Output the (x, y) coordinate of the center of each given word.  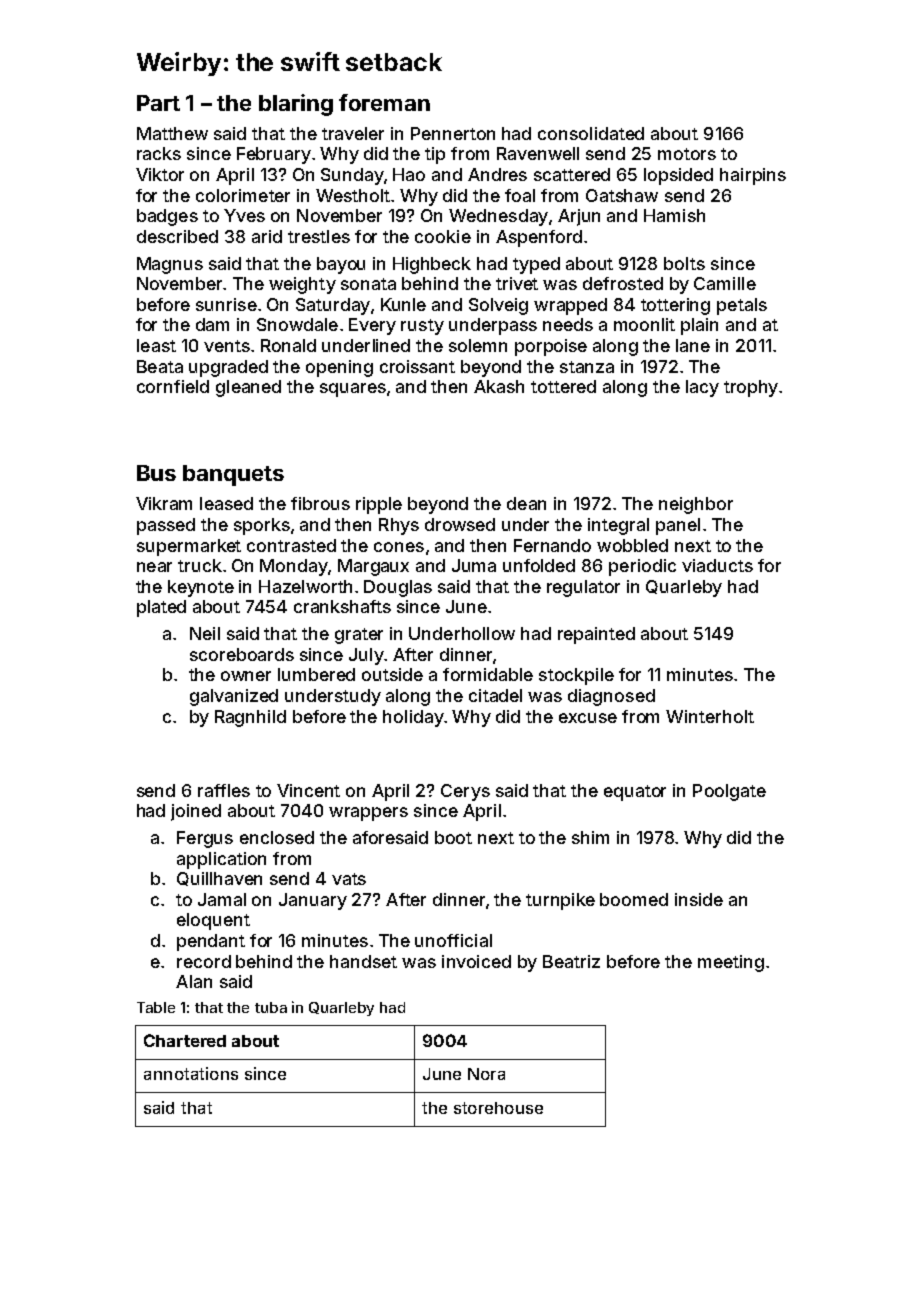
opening (339, 368)
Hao (409, 174)
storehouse (498, 1108)
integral (618, 526)
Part (158, 103)
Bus (156, 473)
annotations (191, 1073)
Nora (486, 1074)
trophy (751, 388)
